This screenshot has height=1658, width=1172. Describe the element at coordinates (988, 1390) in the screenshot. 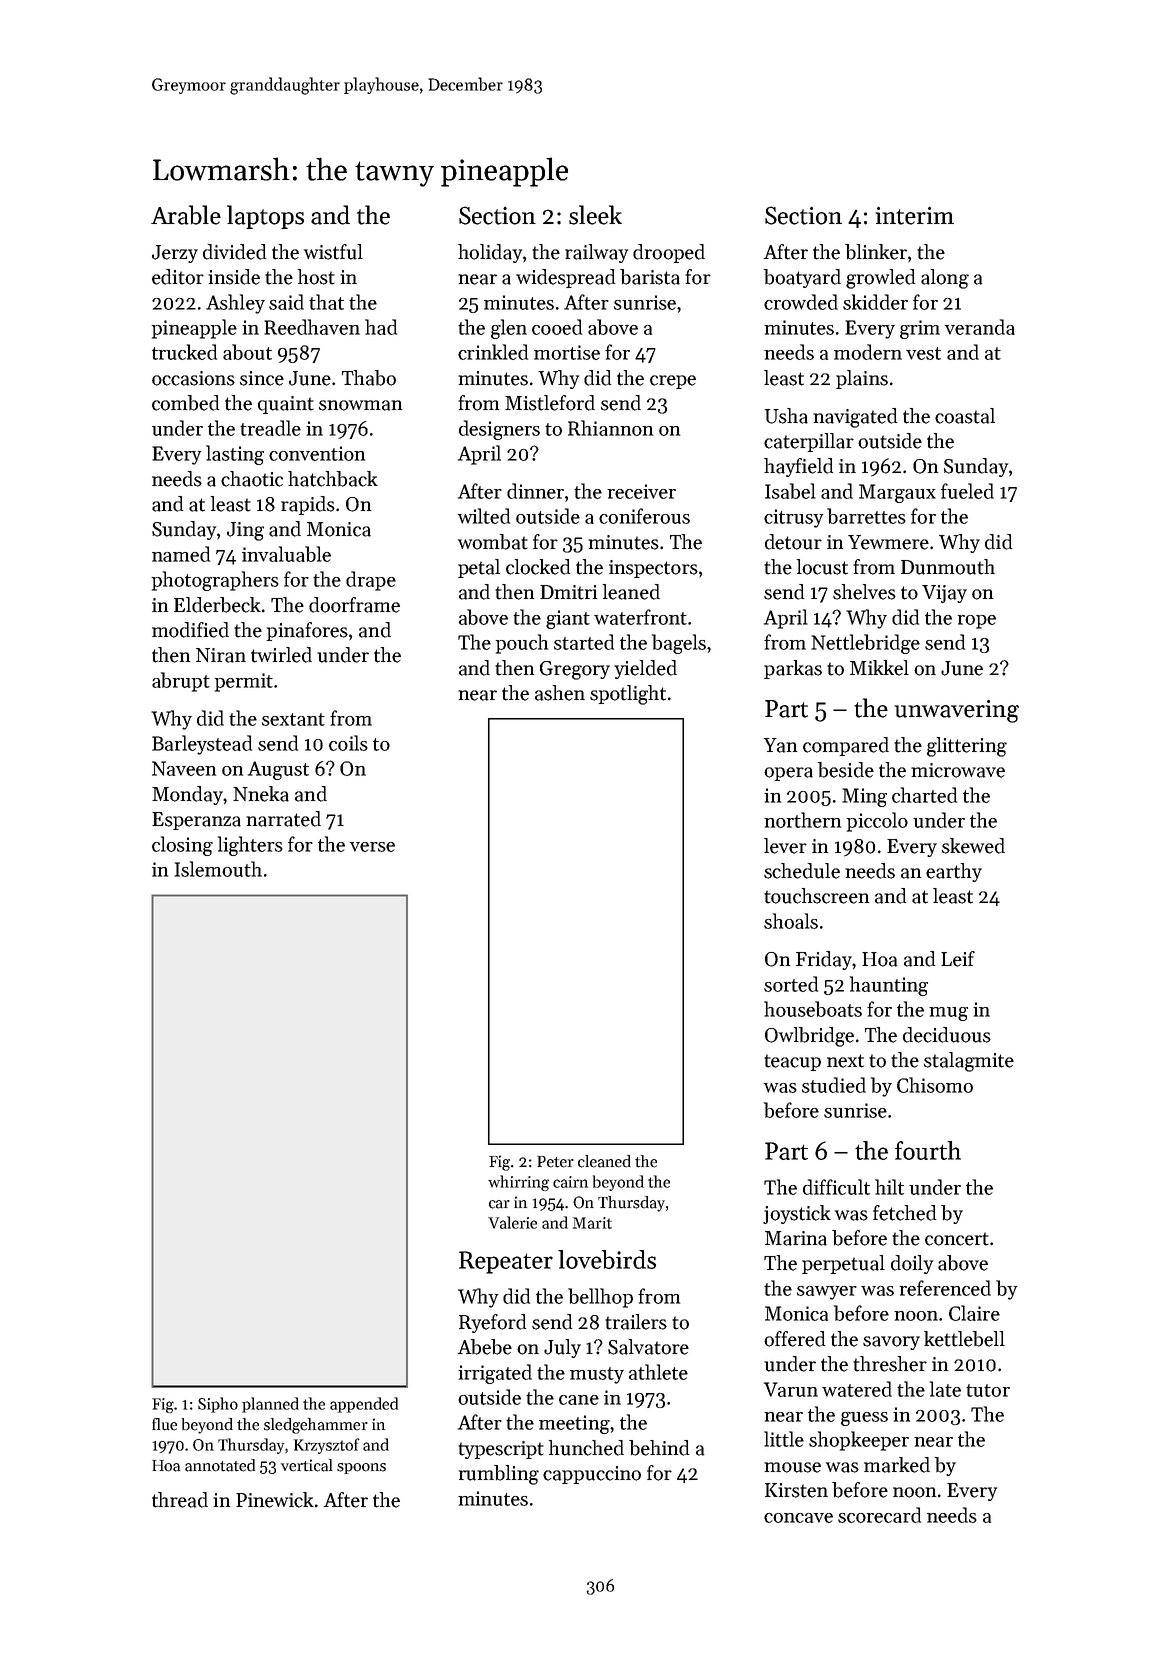

I see `tutor` at that location.
